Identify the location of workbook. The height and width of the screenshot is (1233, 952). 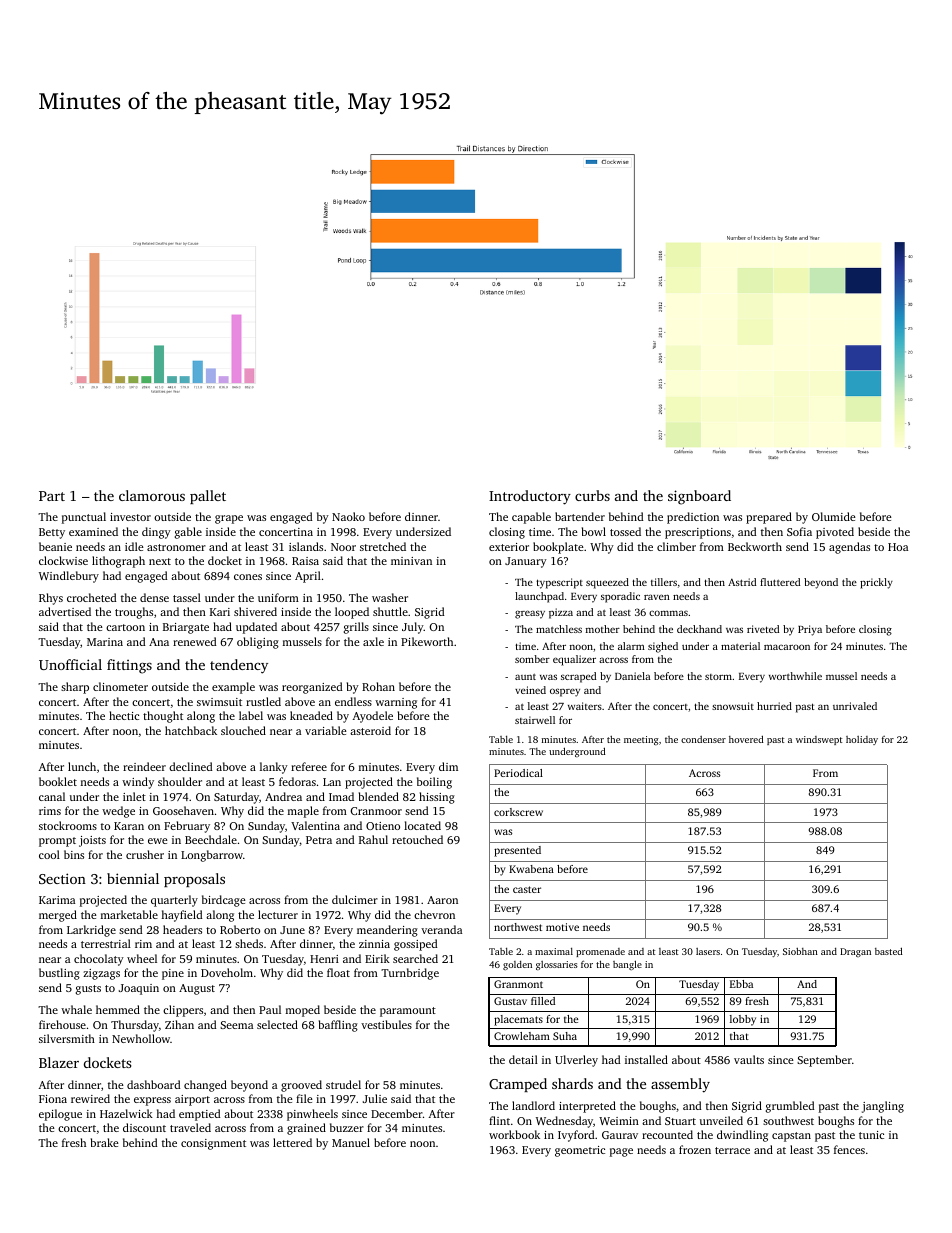
(514, 1134).
